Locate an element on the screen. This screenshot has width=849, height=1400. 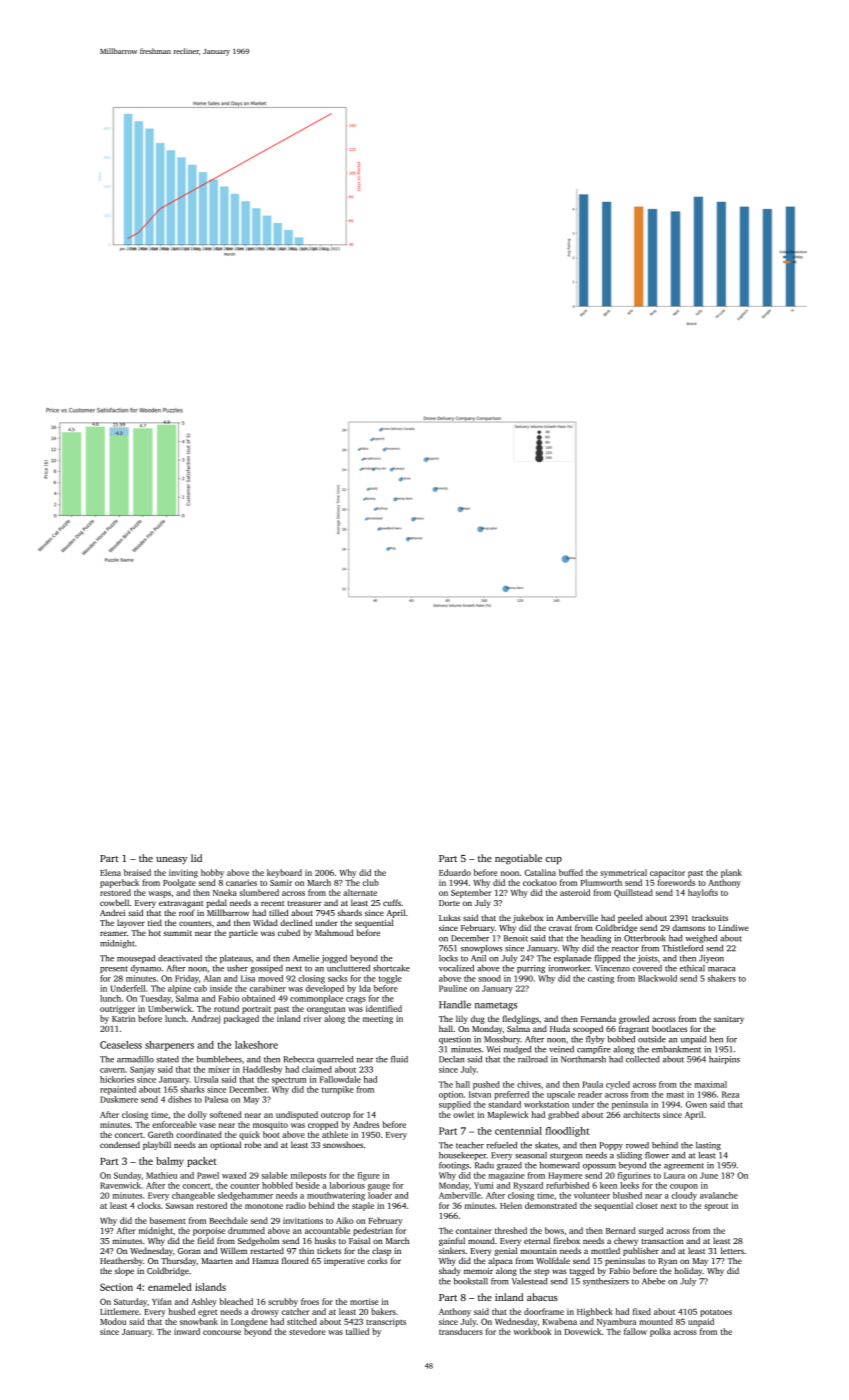
polka is located at coordinates (660, 1332).
